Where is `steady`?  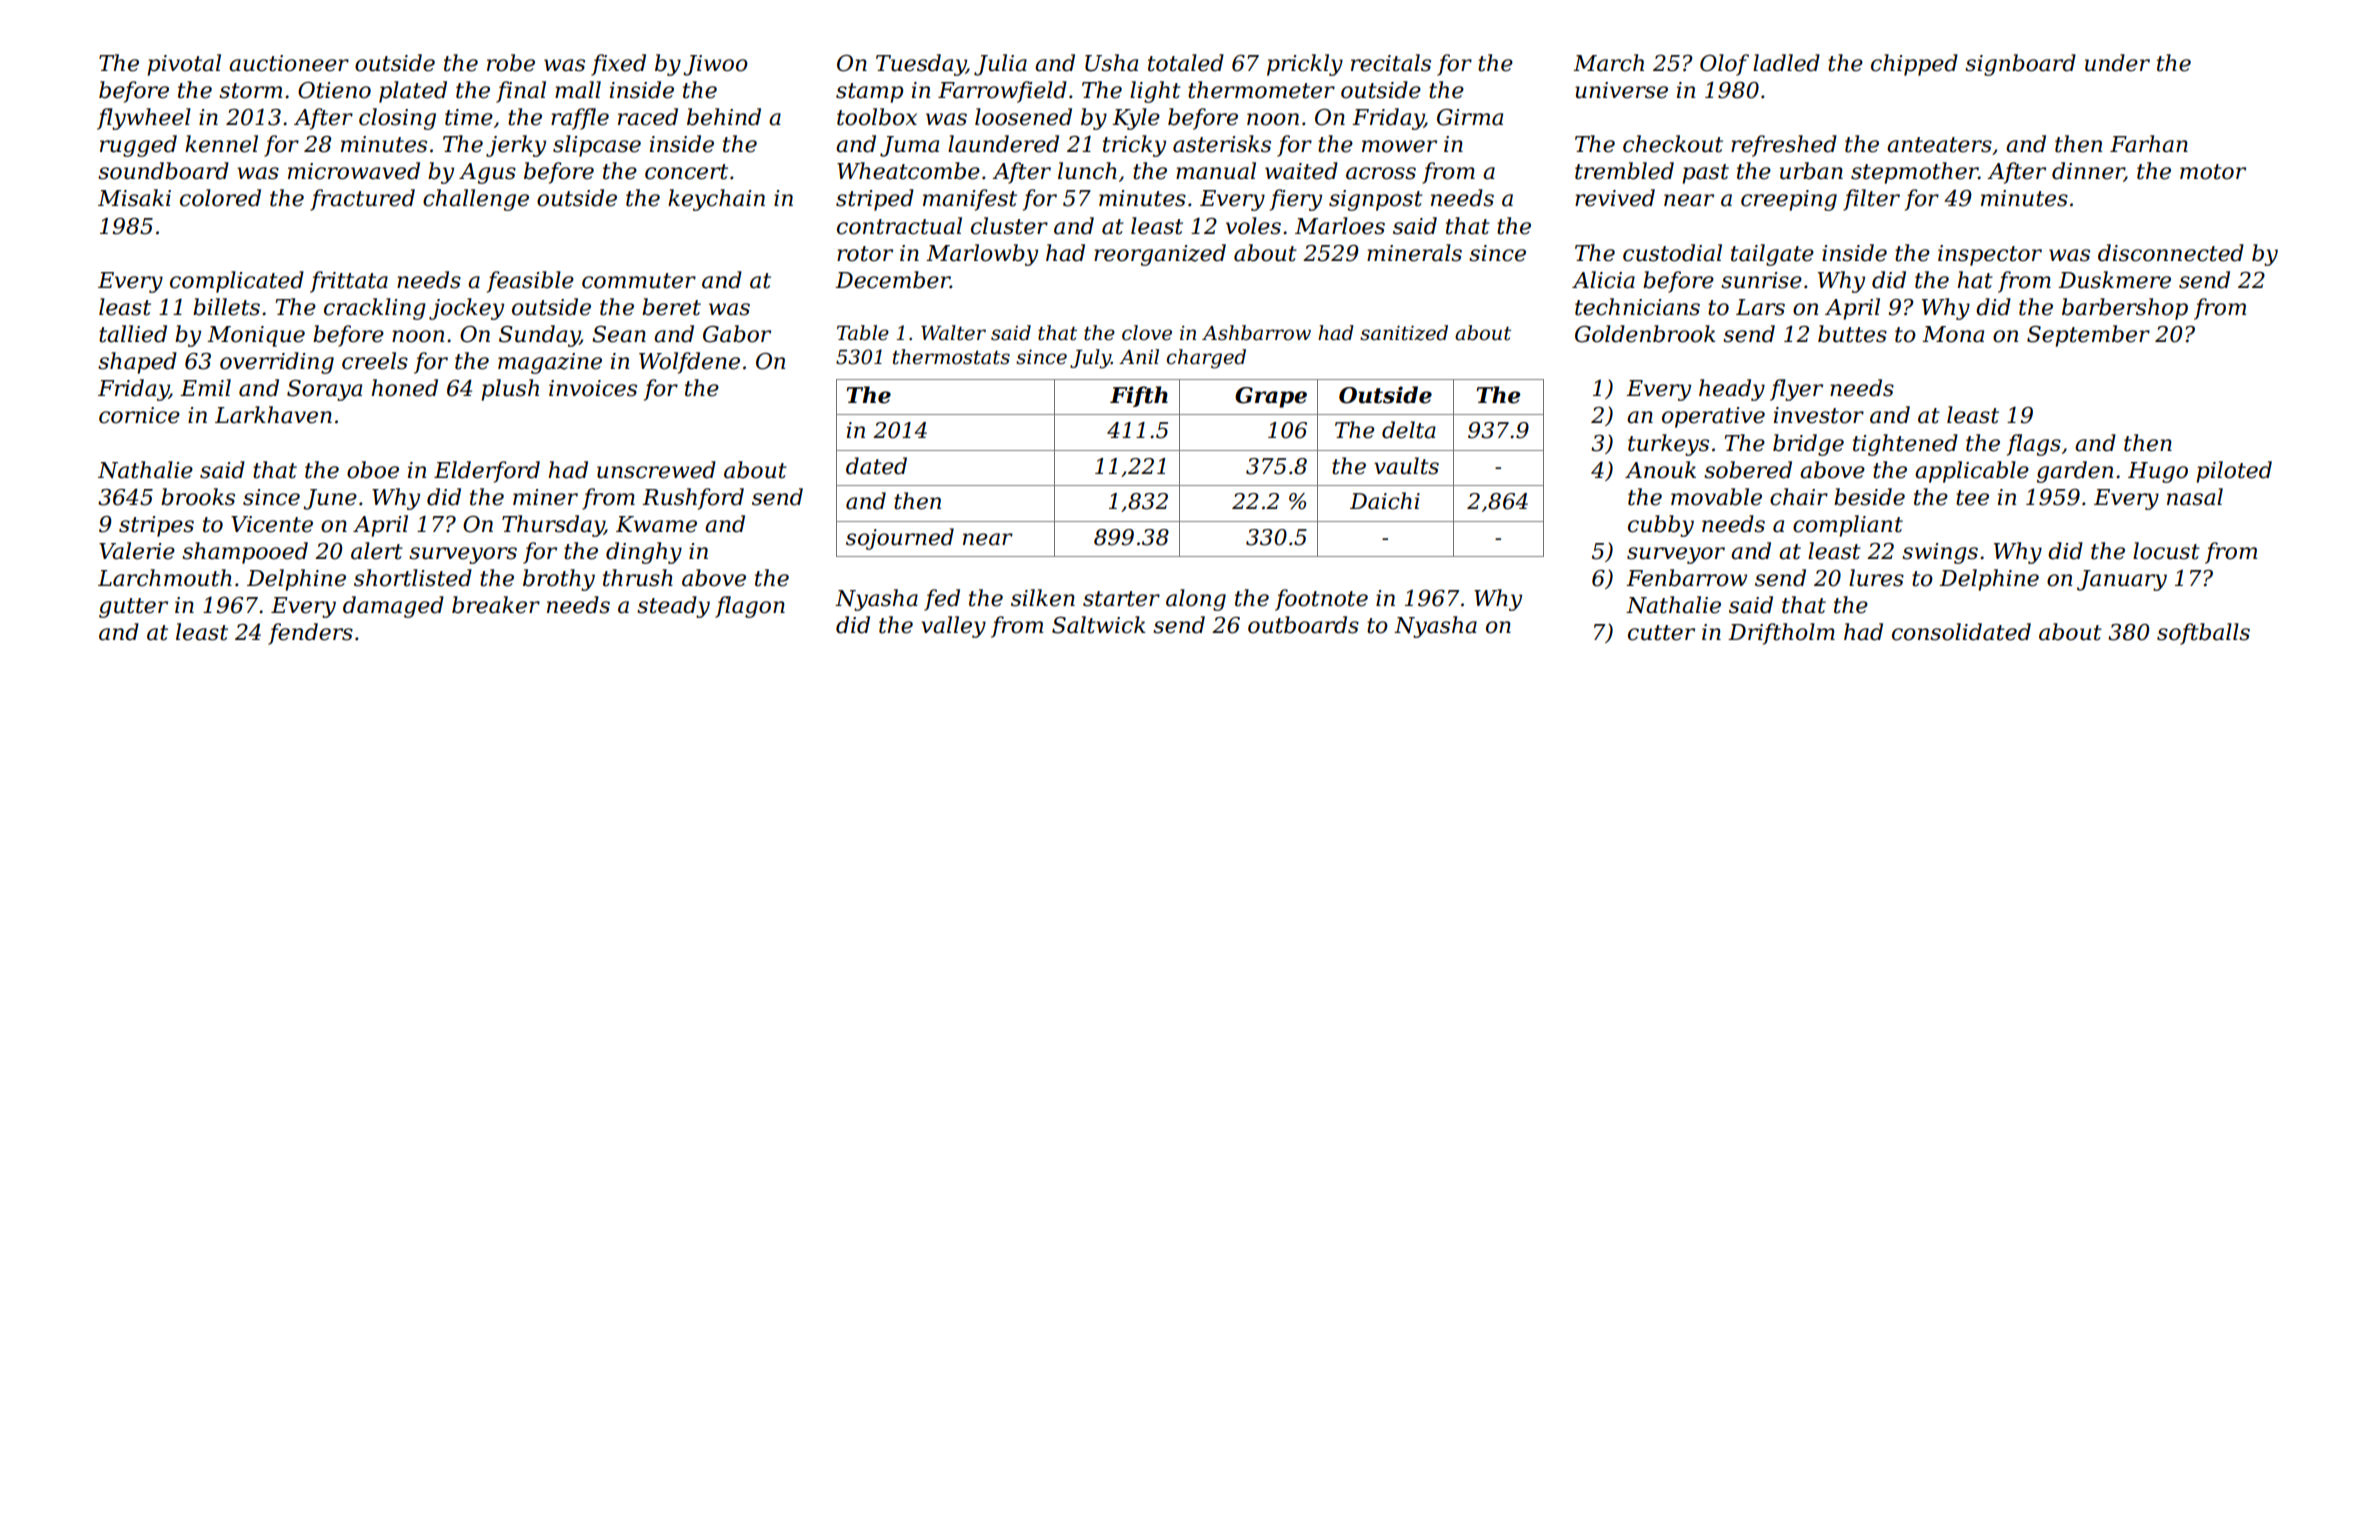
steady is located at coordinates (673, 607).
